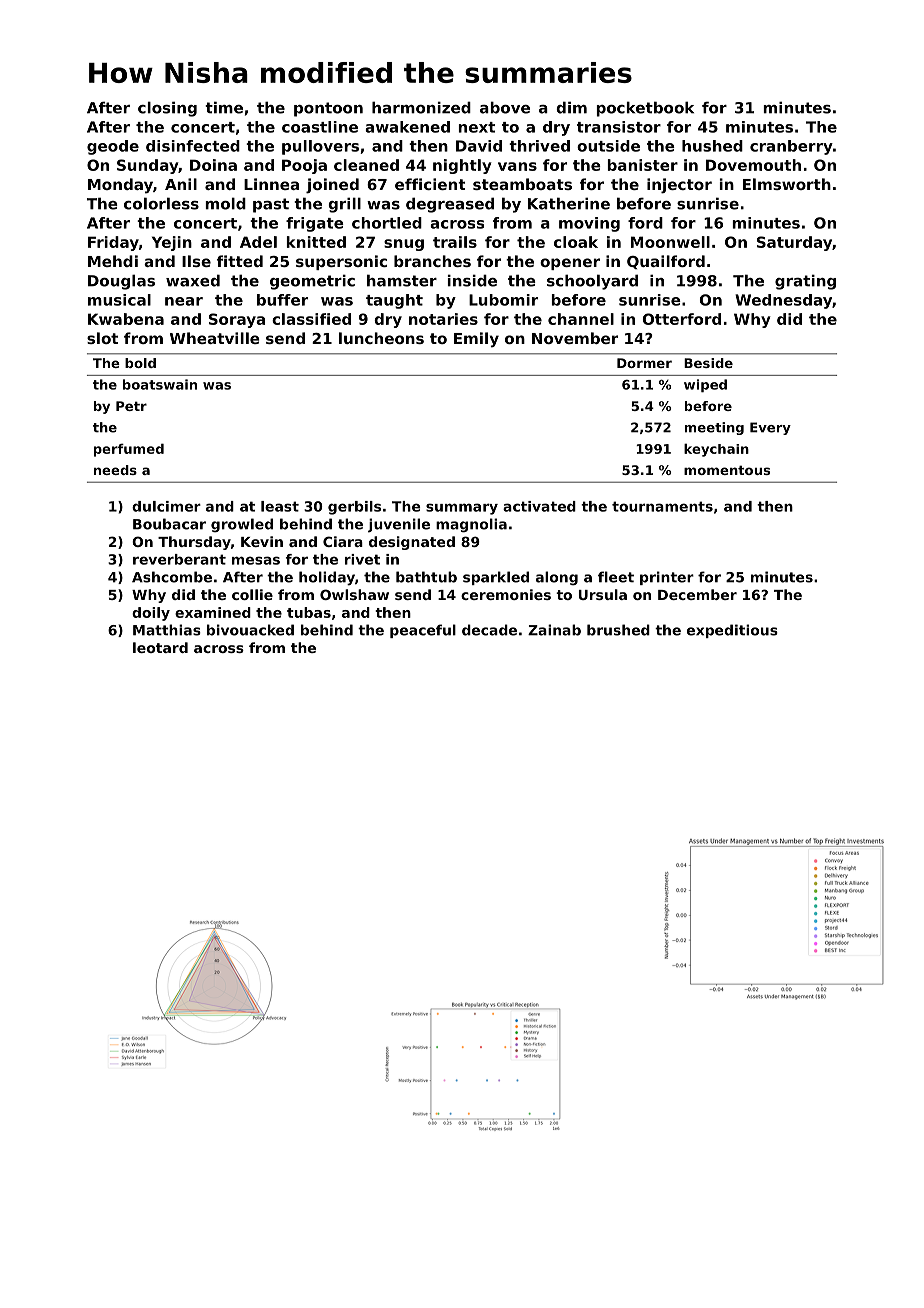  What do you see at coordinates (328, 109) in the image?
I see `pontoon` at bounding box center [328, 109].
